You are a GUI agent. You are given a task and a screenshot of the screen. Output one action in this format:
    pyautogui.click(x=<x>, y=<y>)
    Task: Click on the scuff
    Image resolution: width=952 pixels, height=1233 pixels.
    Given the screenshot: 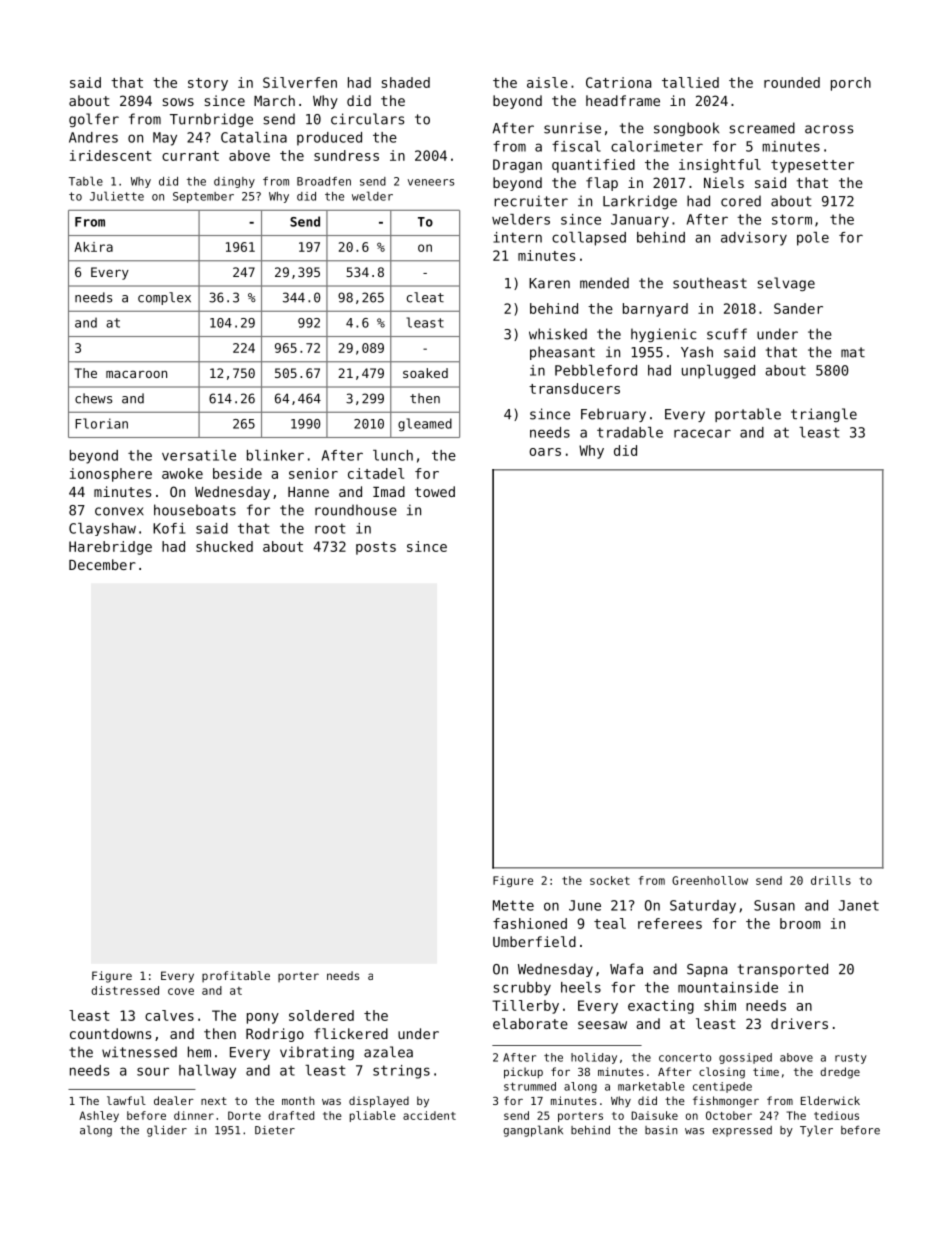 What is the action you would take?
    pyautogui.click(x=727, y=334)
